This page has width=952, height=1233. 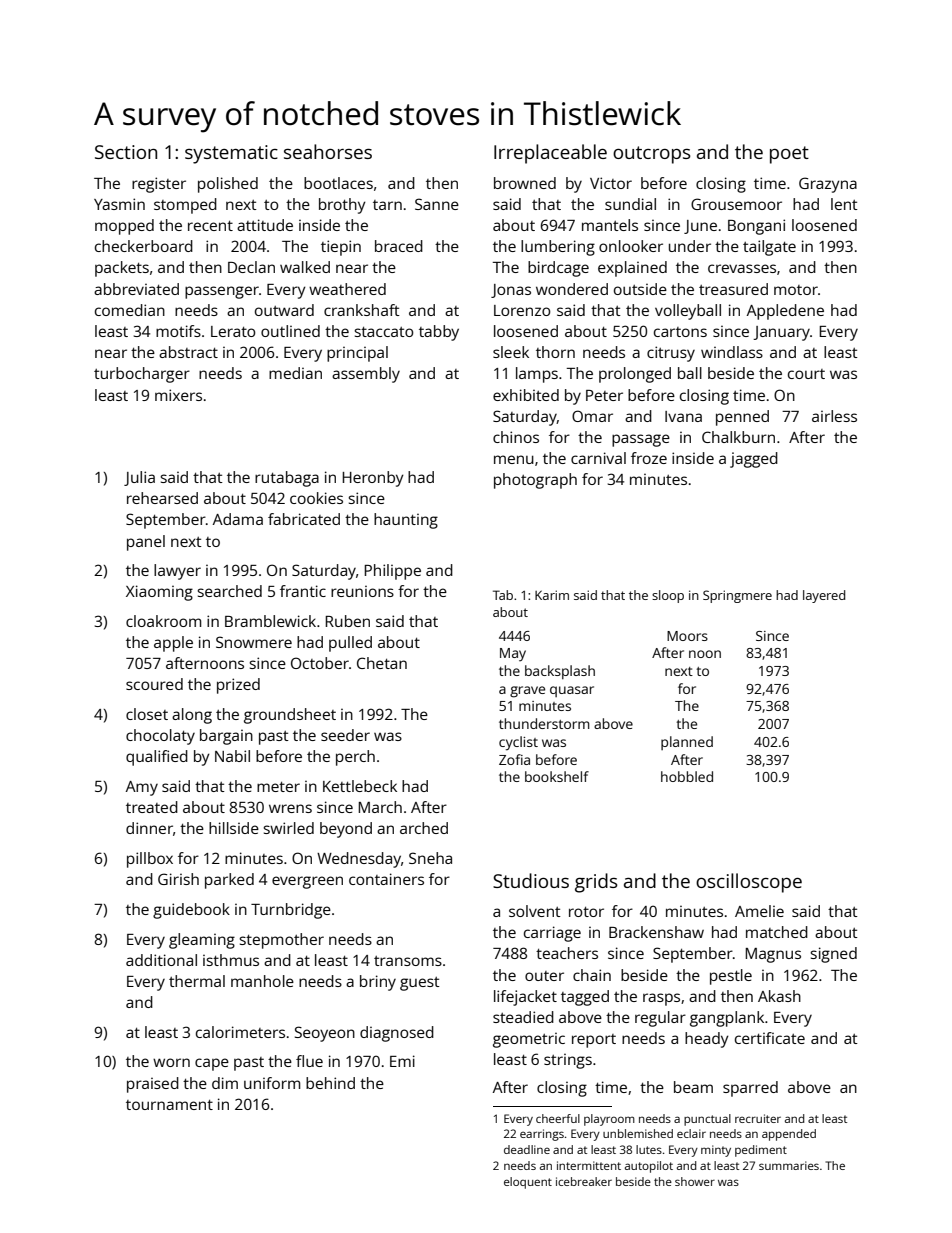 What do you see at coordinates (668, 596) in the page?
I see `sloop` at bounding box center [668, 596].
